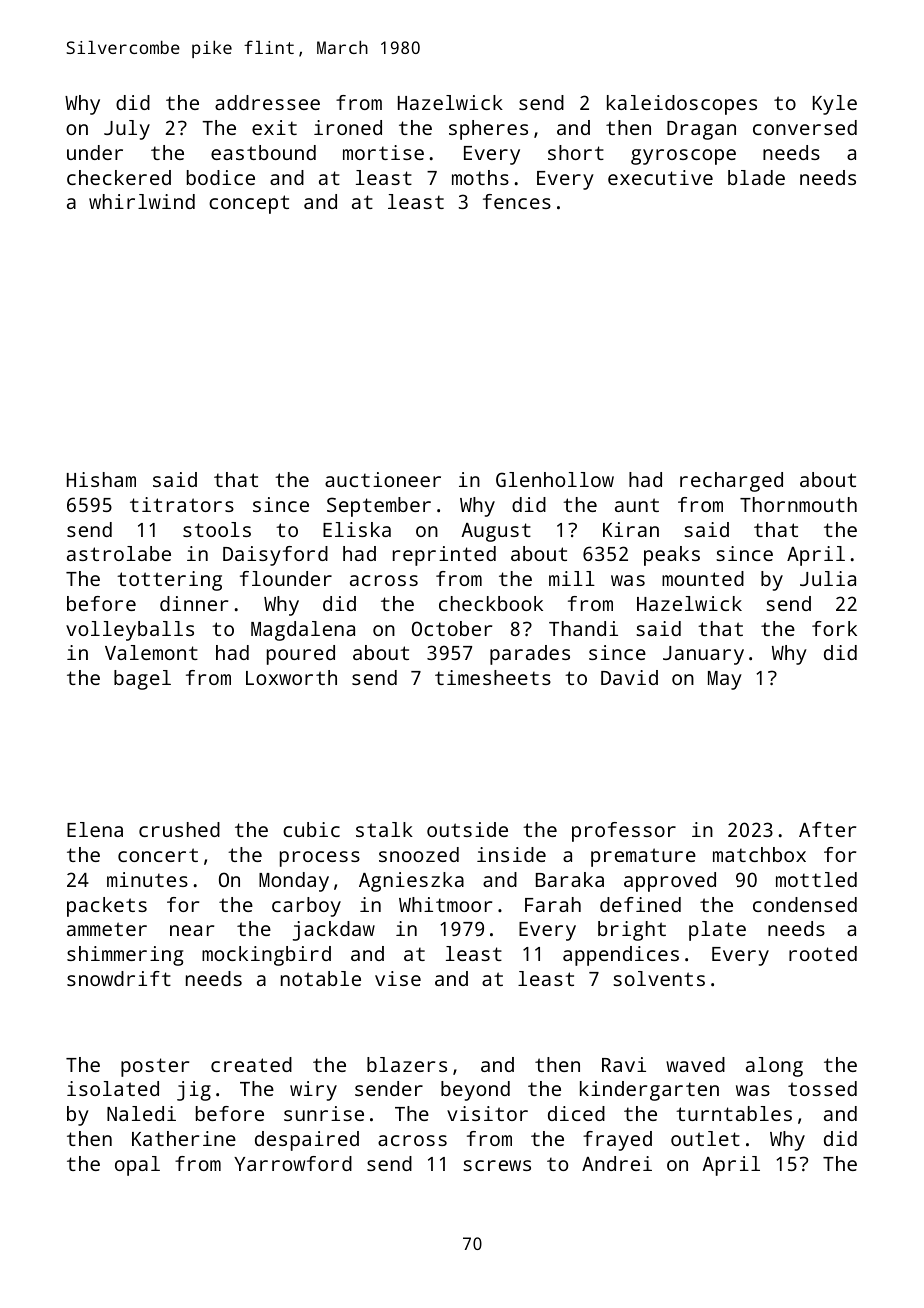  What do you see at coordinates (334, 931) in the page?
I see `jackdaw` at bounding box center [334, 931].
